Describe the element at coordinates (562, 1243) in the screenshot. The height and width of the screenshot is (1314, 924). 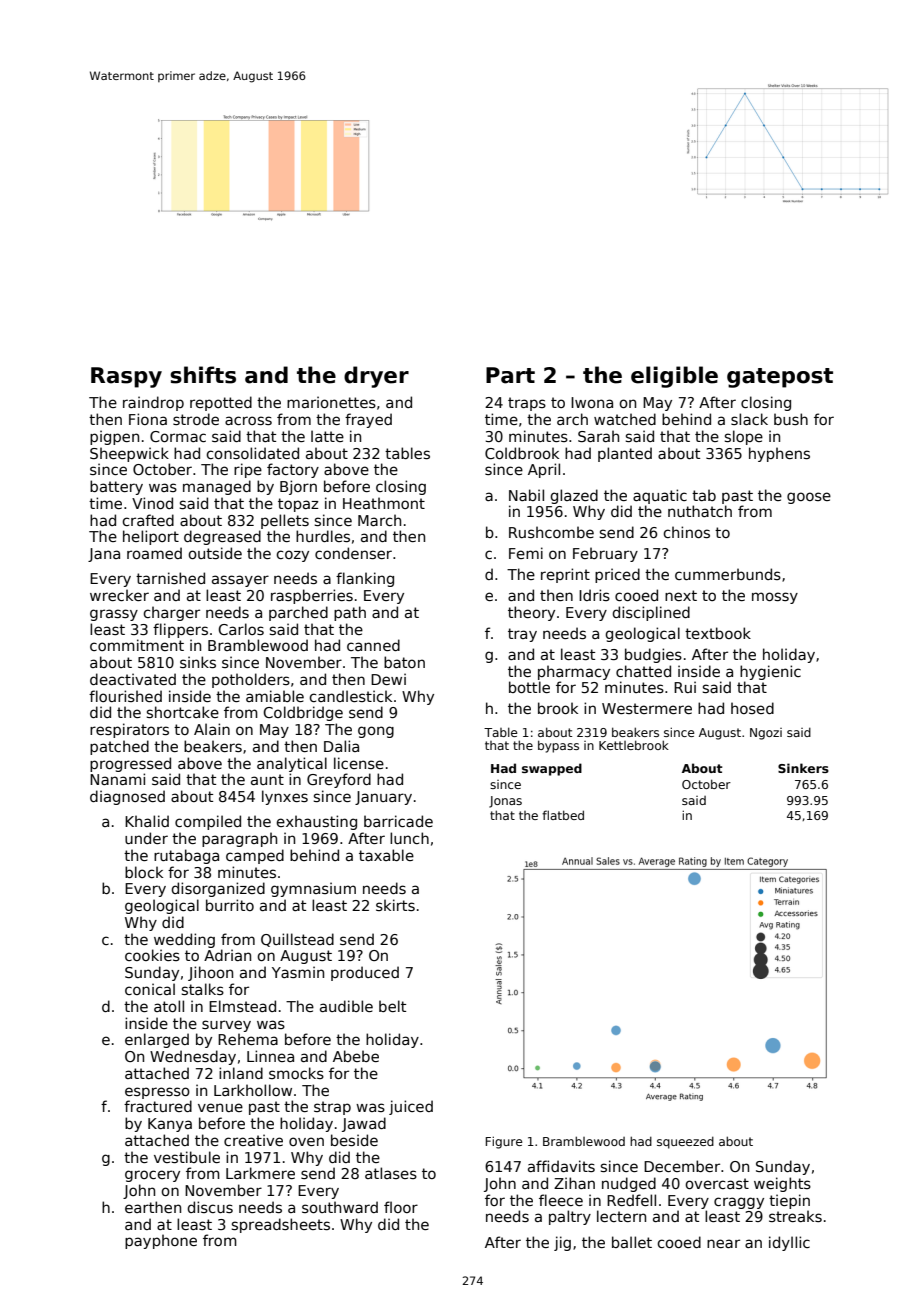
I see `jig` at that location.
